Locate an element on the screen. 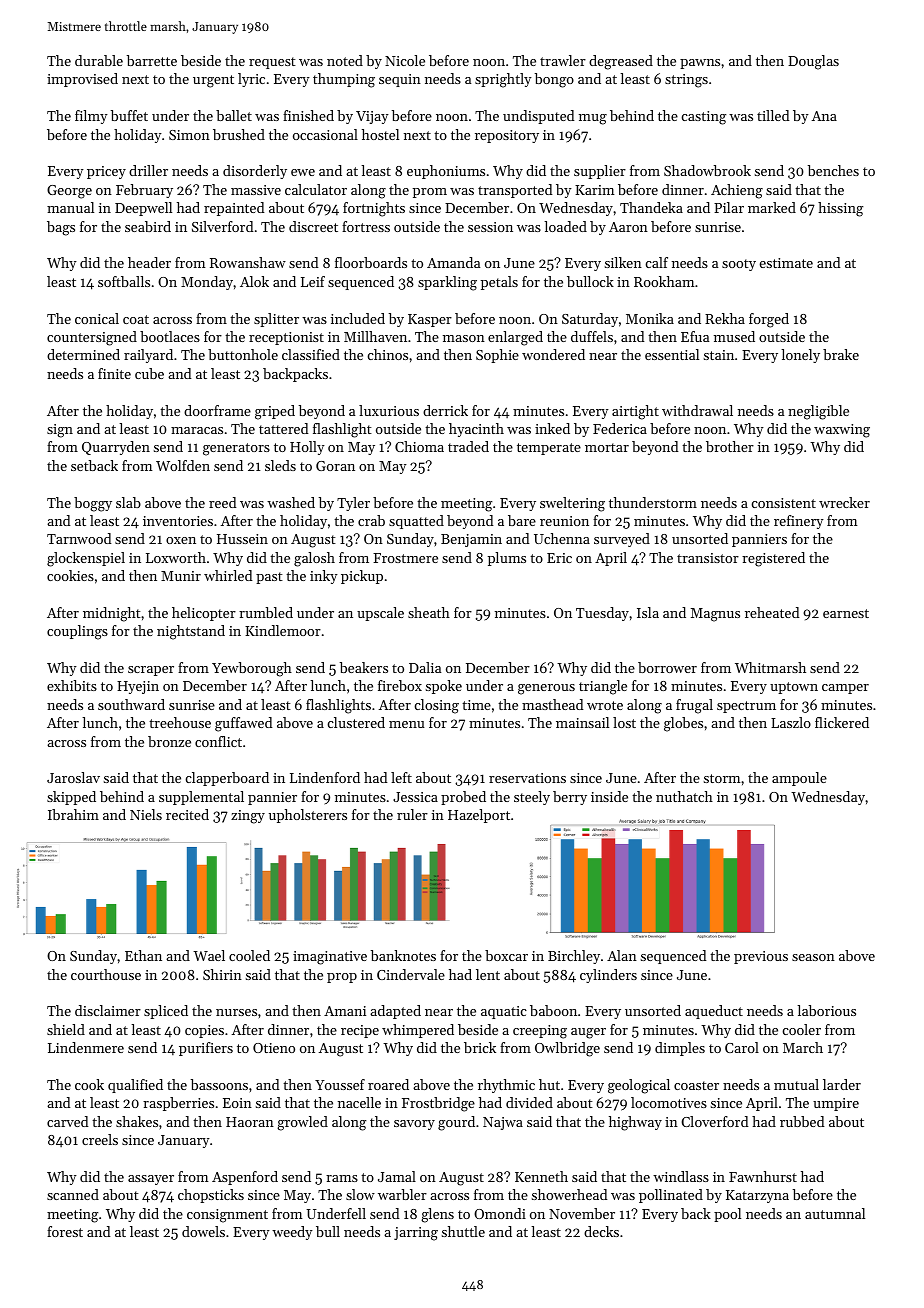 The image size is (924, 1308). midnight is located at coordinates (112, 614).
